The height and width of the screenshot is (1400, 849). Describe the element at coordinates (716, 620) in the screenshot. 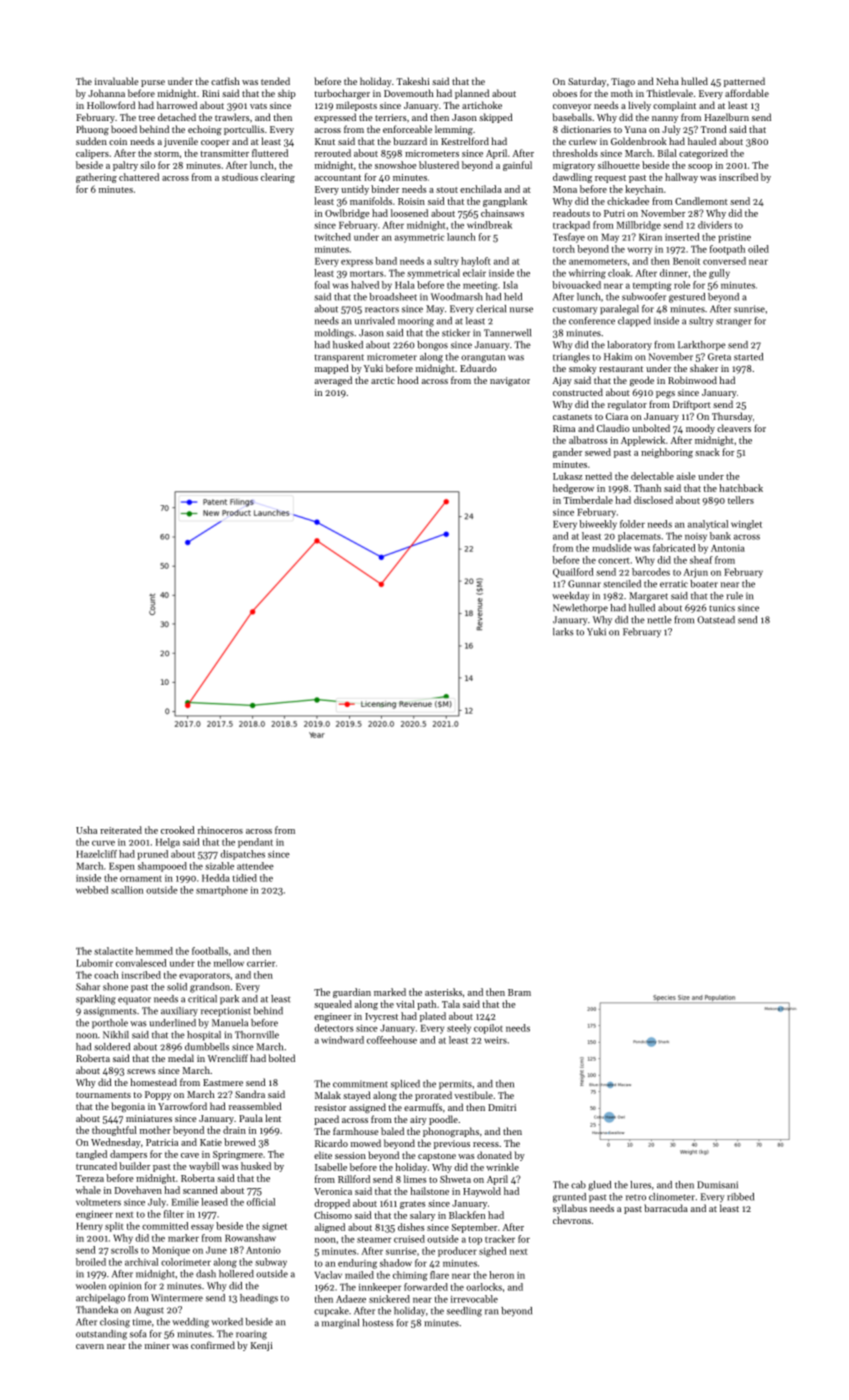

I see `Oatstead` at that location.
